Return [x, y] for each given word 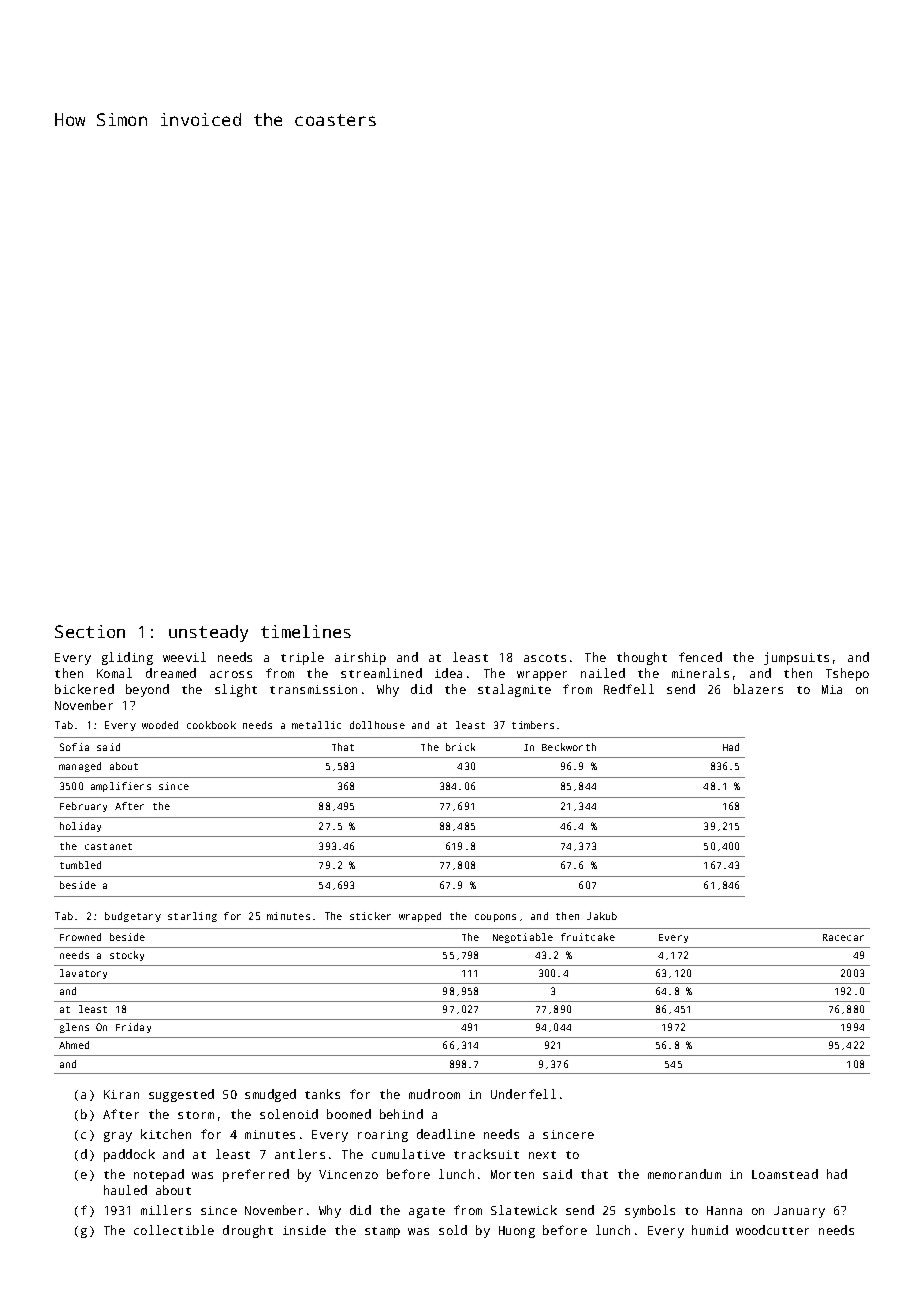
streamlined [381, 673]
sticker [370, 916]
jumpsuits [796, 658]
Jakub [602, 916]
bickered [84, 689]
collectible [174, 1230]
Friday [133, 1028]
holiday [80, 827]
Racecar [843, 937]
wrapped [420, 917]
